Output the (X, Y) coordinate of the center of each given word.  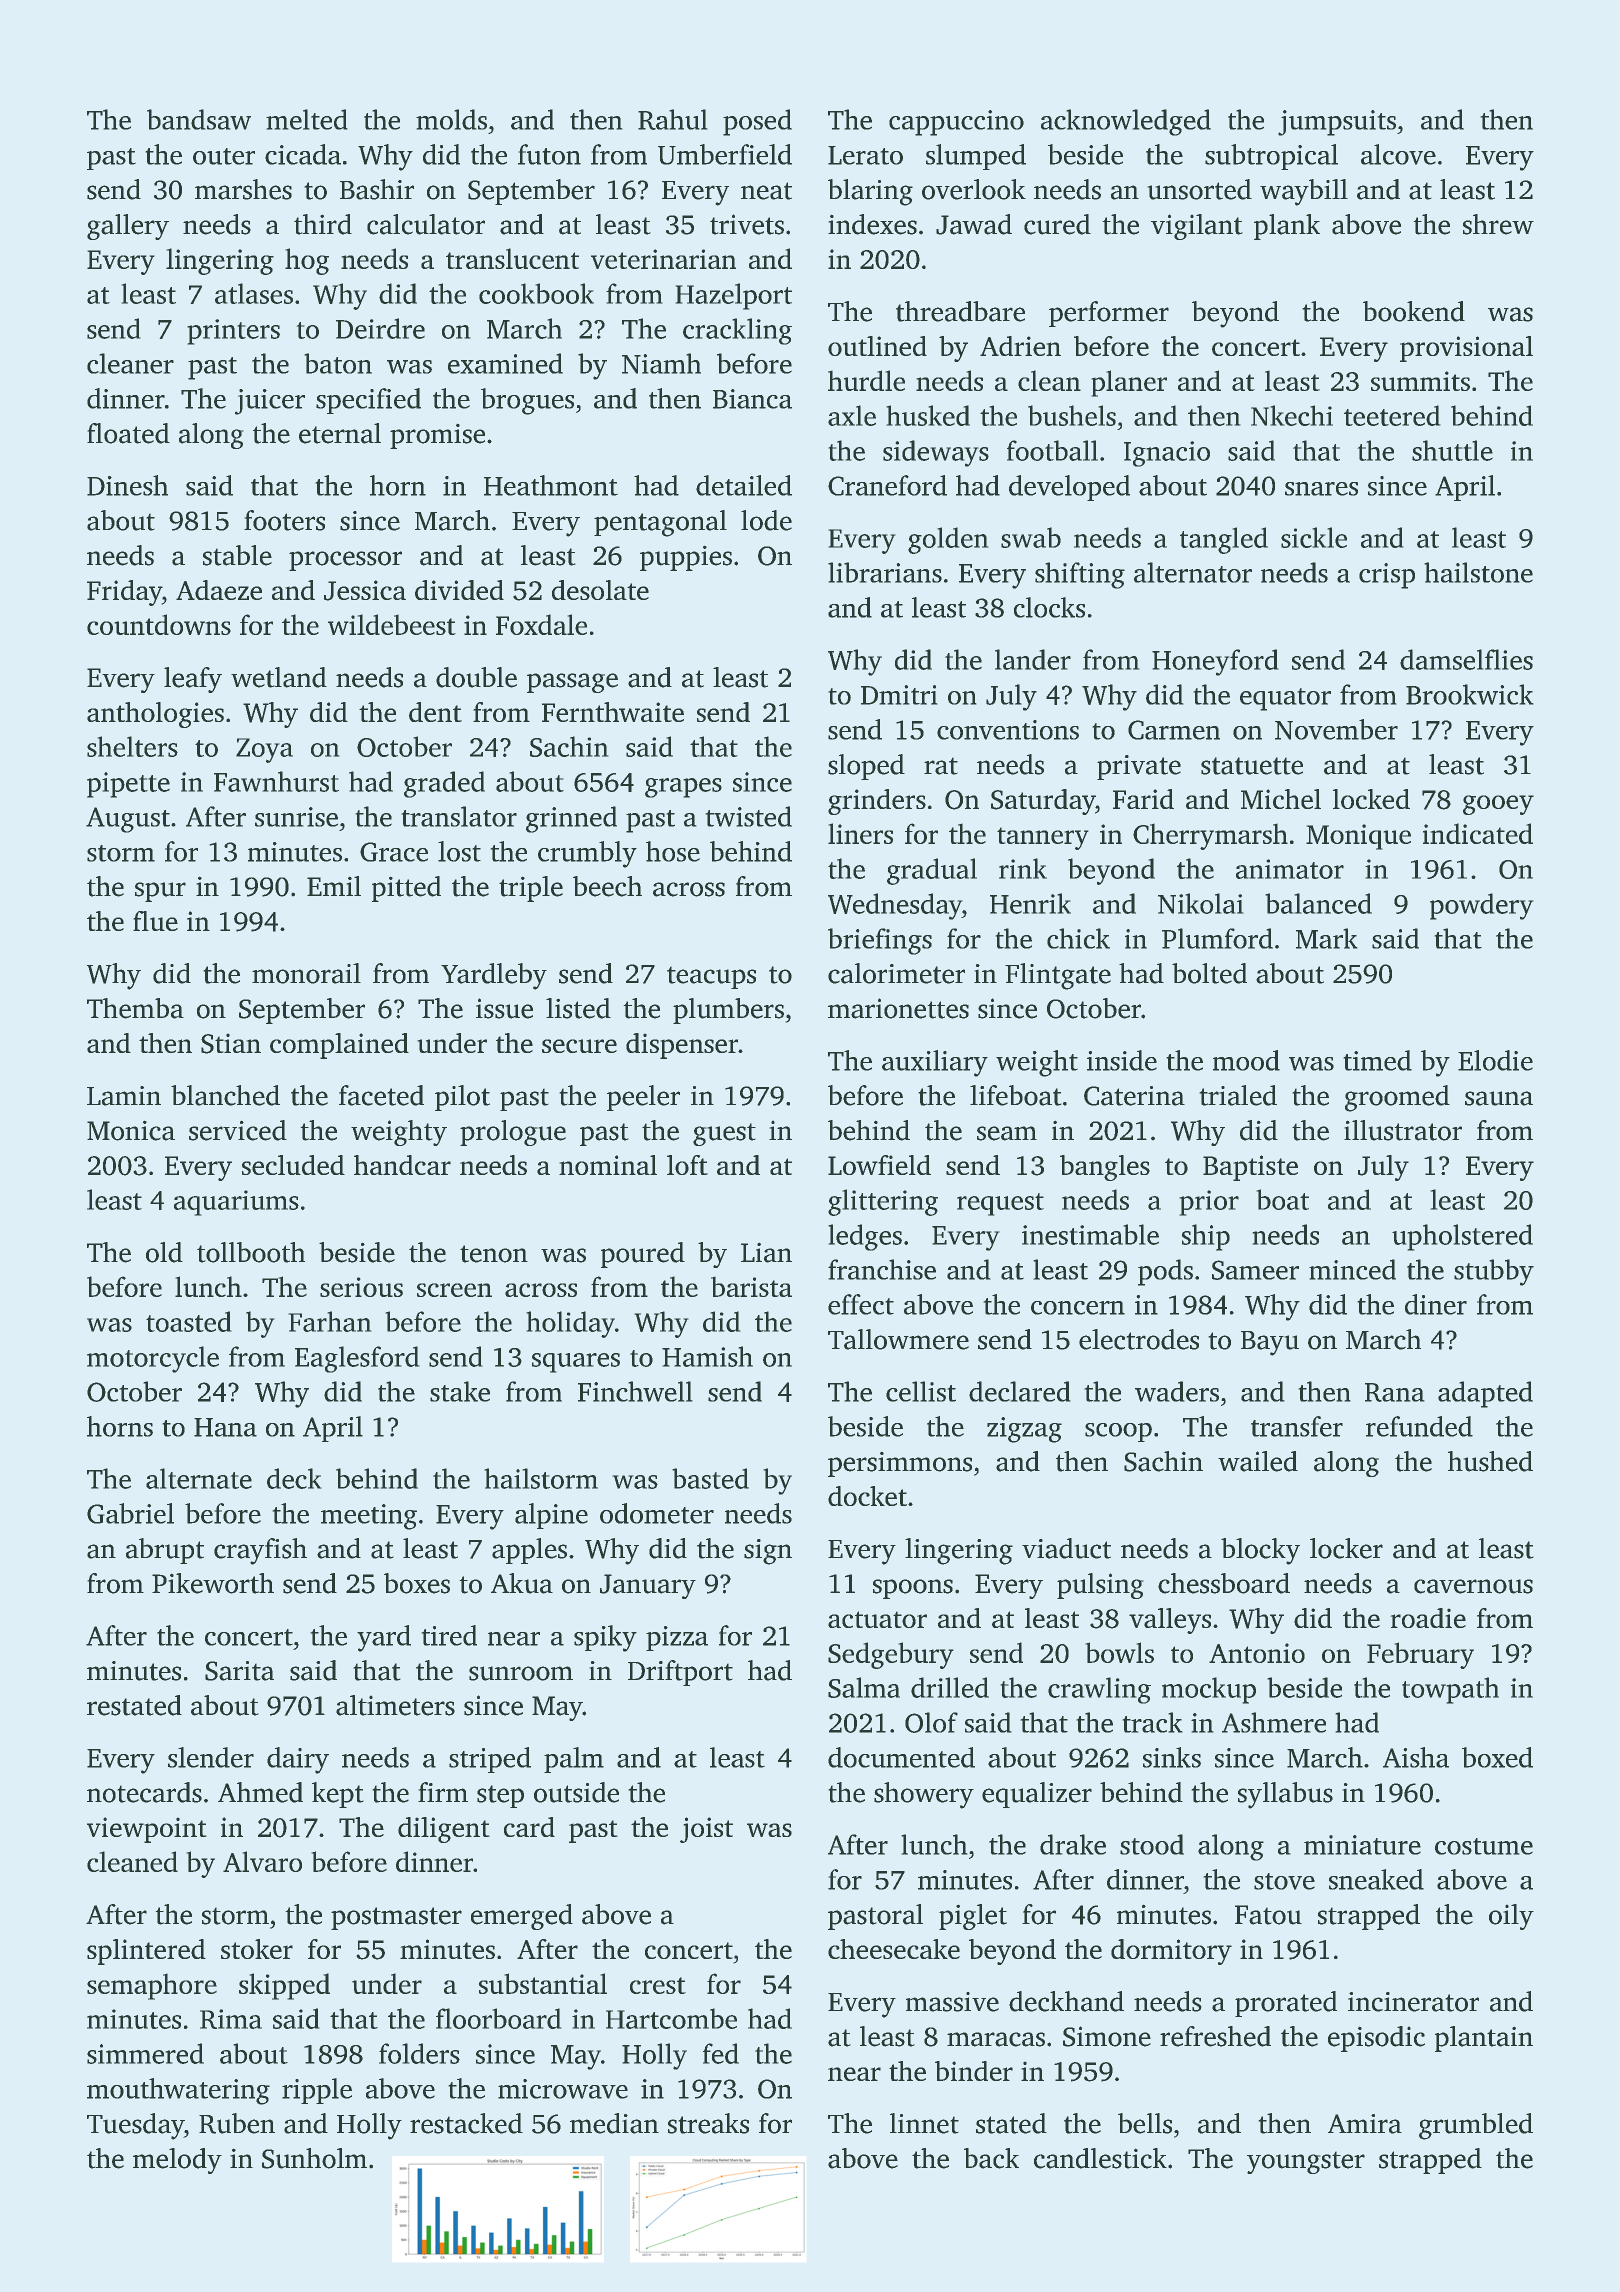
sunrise (296, 817)
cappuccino (956, 123)
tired (449, 1635)
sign (768, 1552)
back (991, 2158)
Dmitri (899, 695)
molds (451, 119)
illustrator (1403, 1130)
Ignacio (1167, 454)
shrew (1498, 224)
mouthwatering (178, 2091)
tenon (494, 1254)
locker (1346, 1548)
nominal (608, 1165)
